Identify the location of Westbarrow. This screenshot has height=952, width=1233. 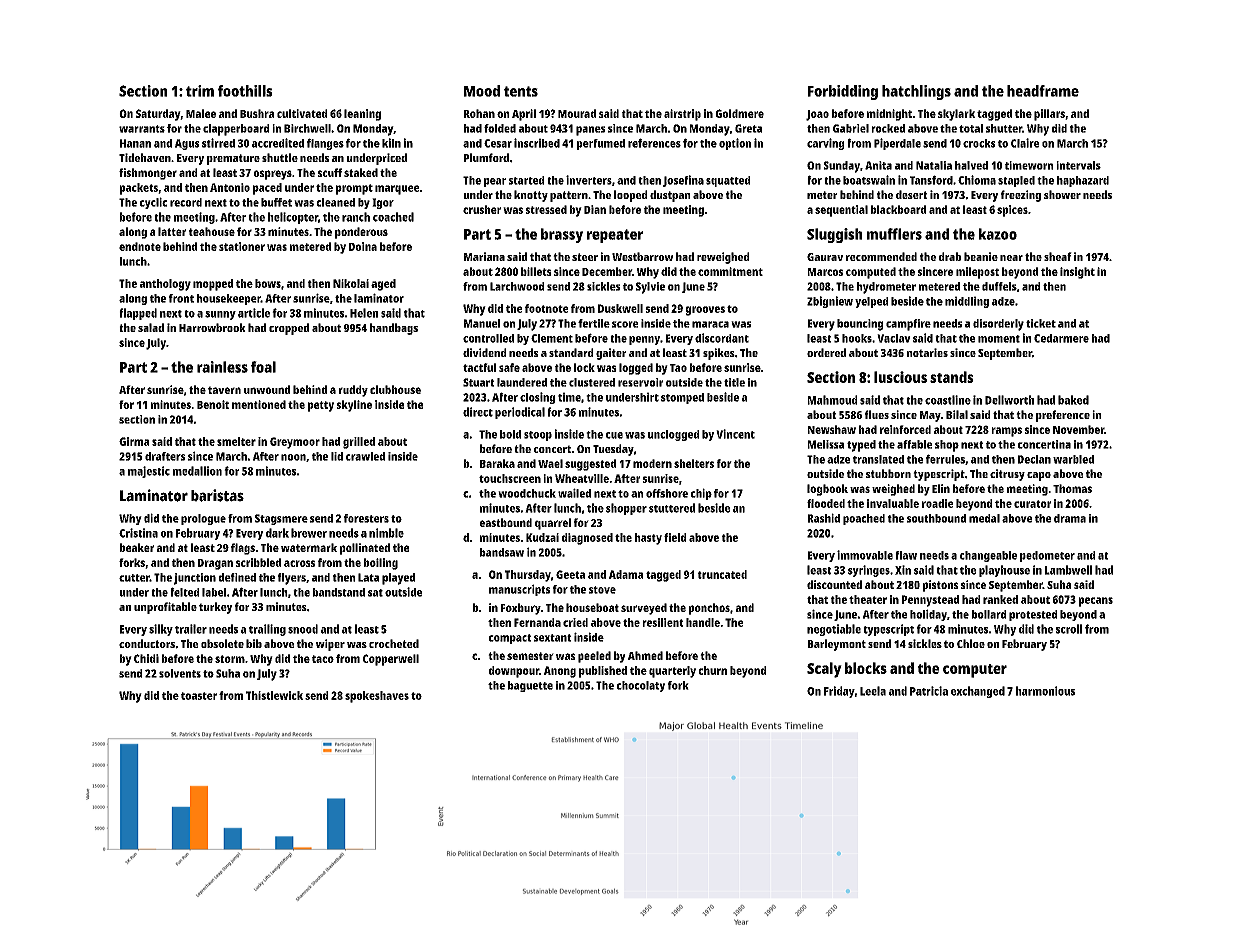
(642, 256).
